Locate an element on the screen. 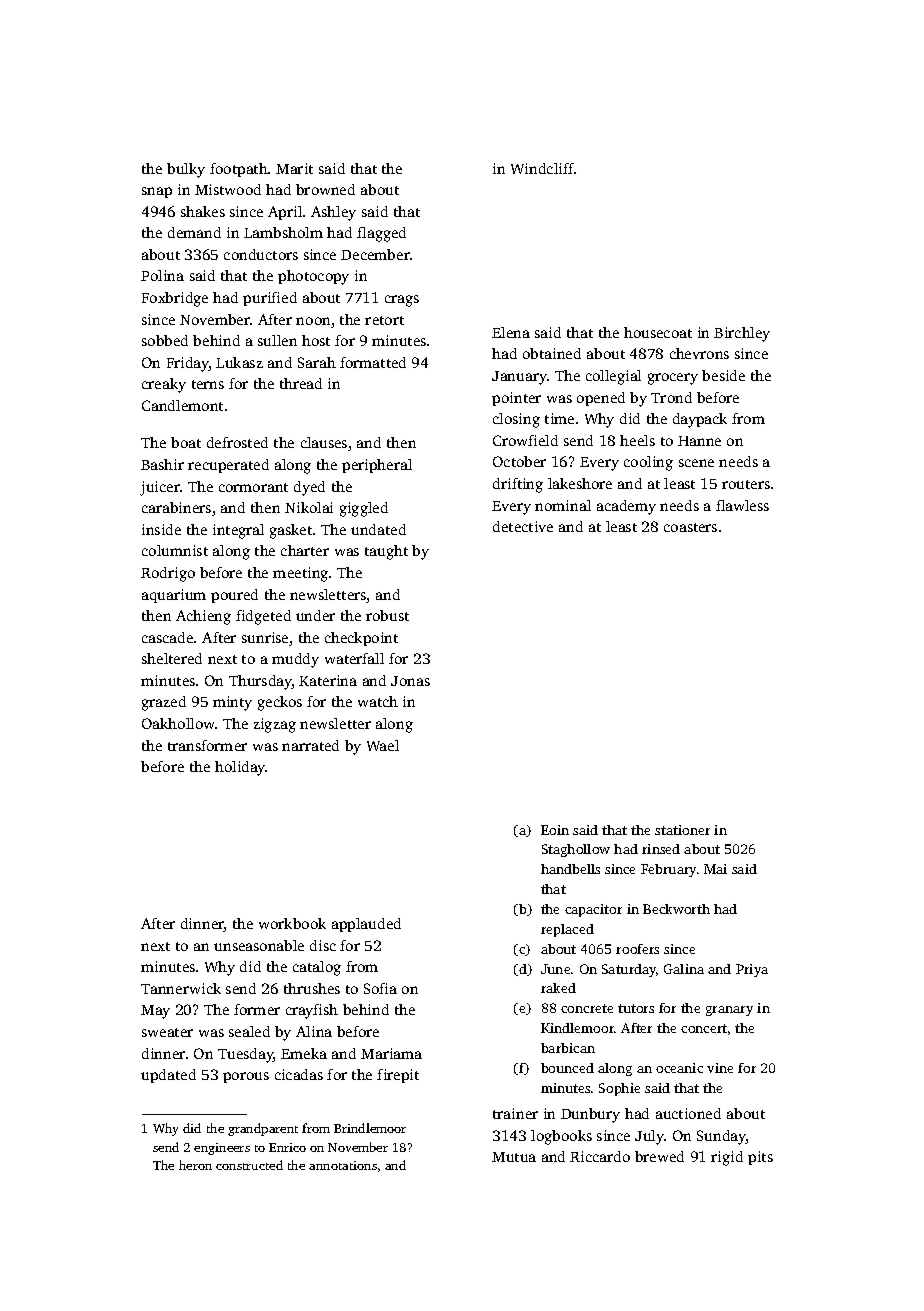  thread is located at coordinates (301, 383).
